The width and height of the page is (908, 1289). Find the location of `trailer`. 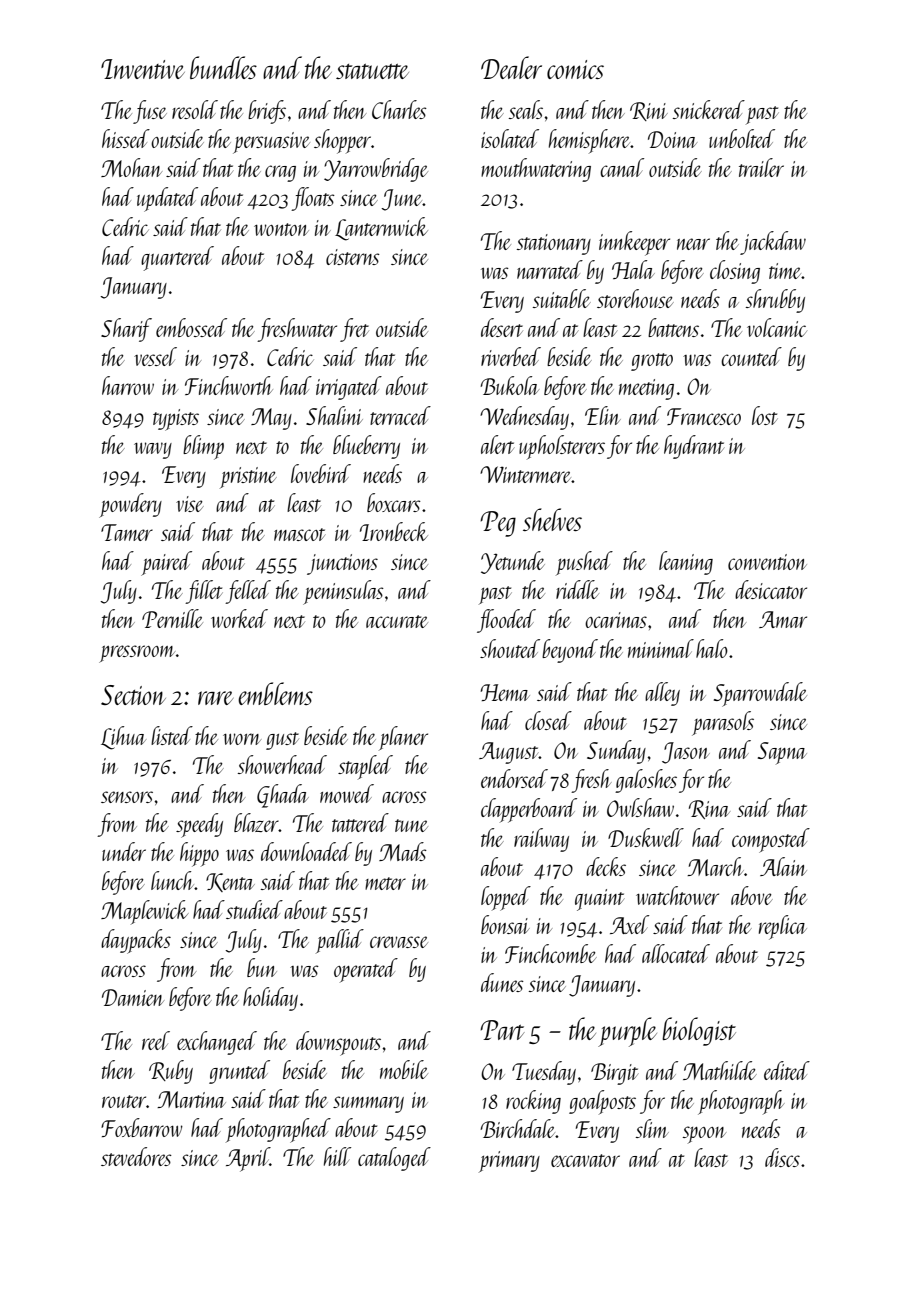

trailer is located at coordinates (761, 167).
